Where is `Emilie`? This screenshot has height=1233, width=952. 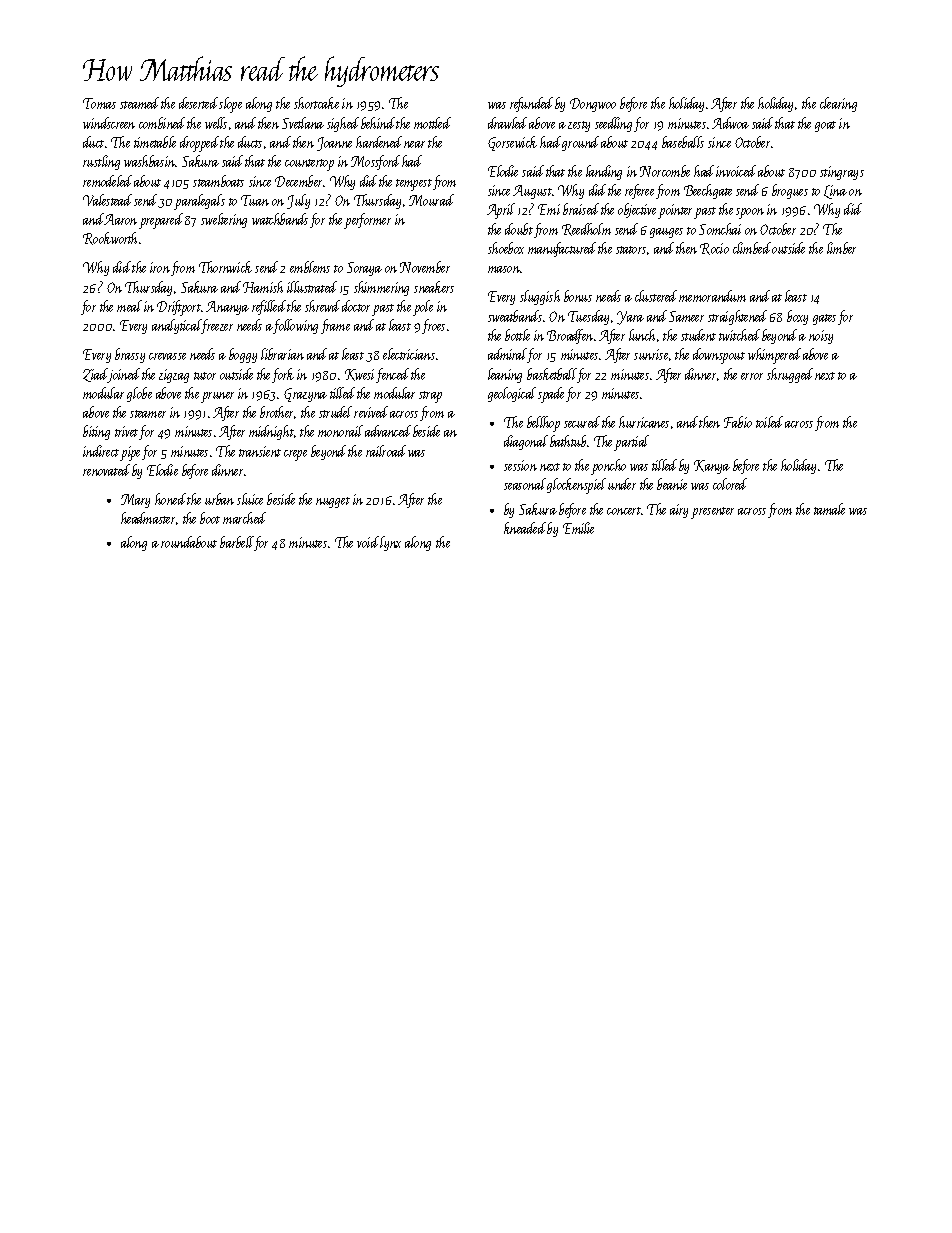 Emilie is located at coordinates (578, 528).
